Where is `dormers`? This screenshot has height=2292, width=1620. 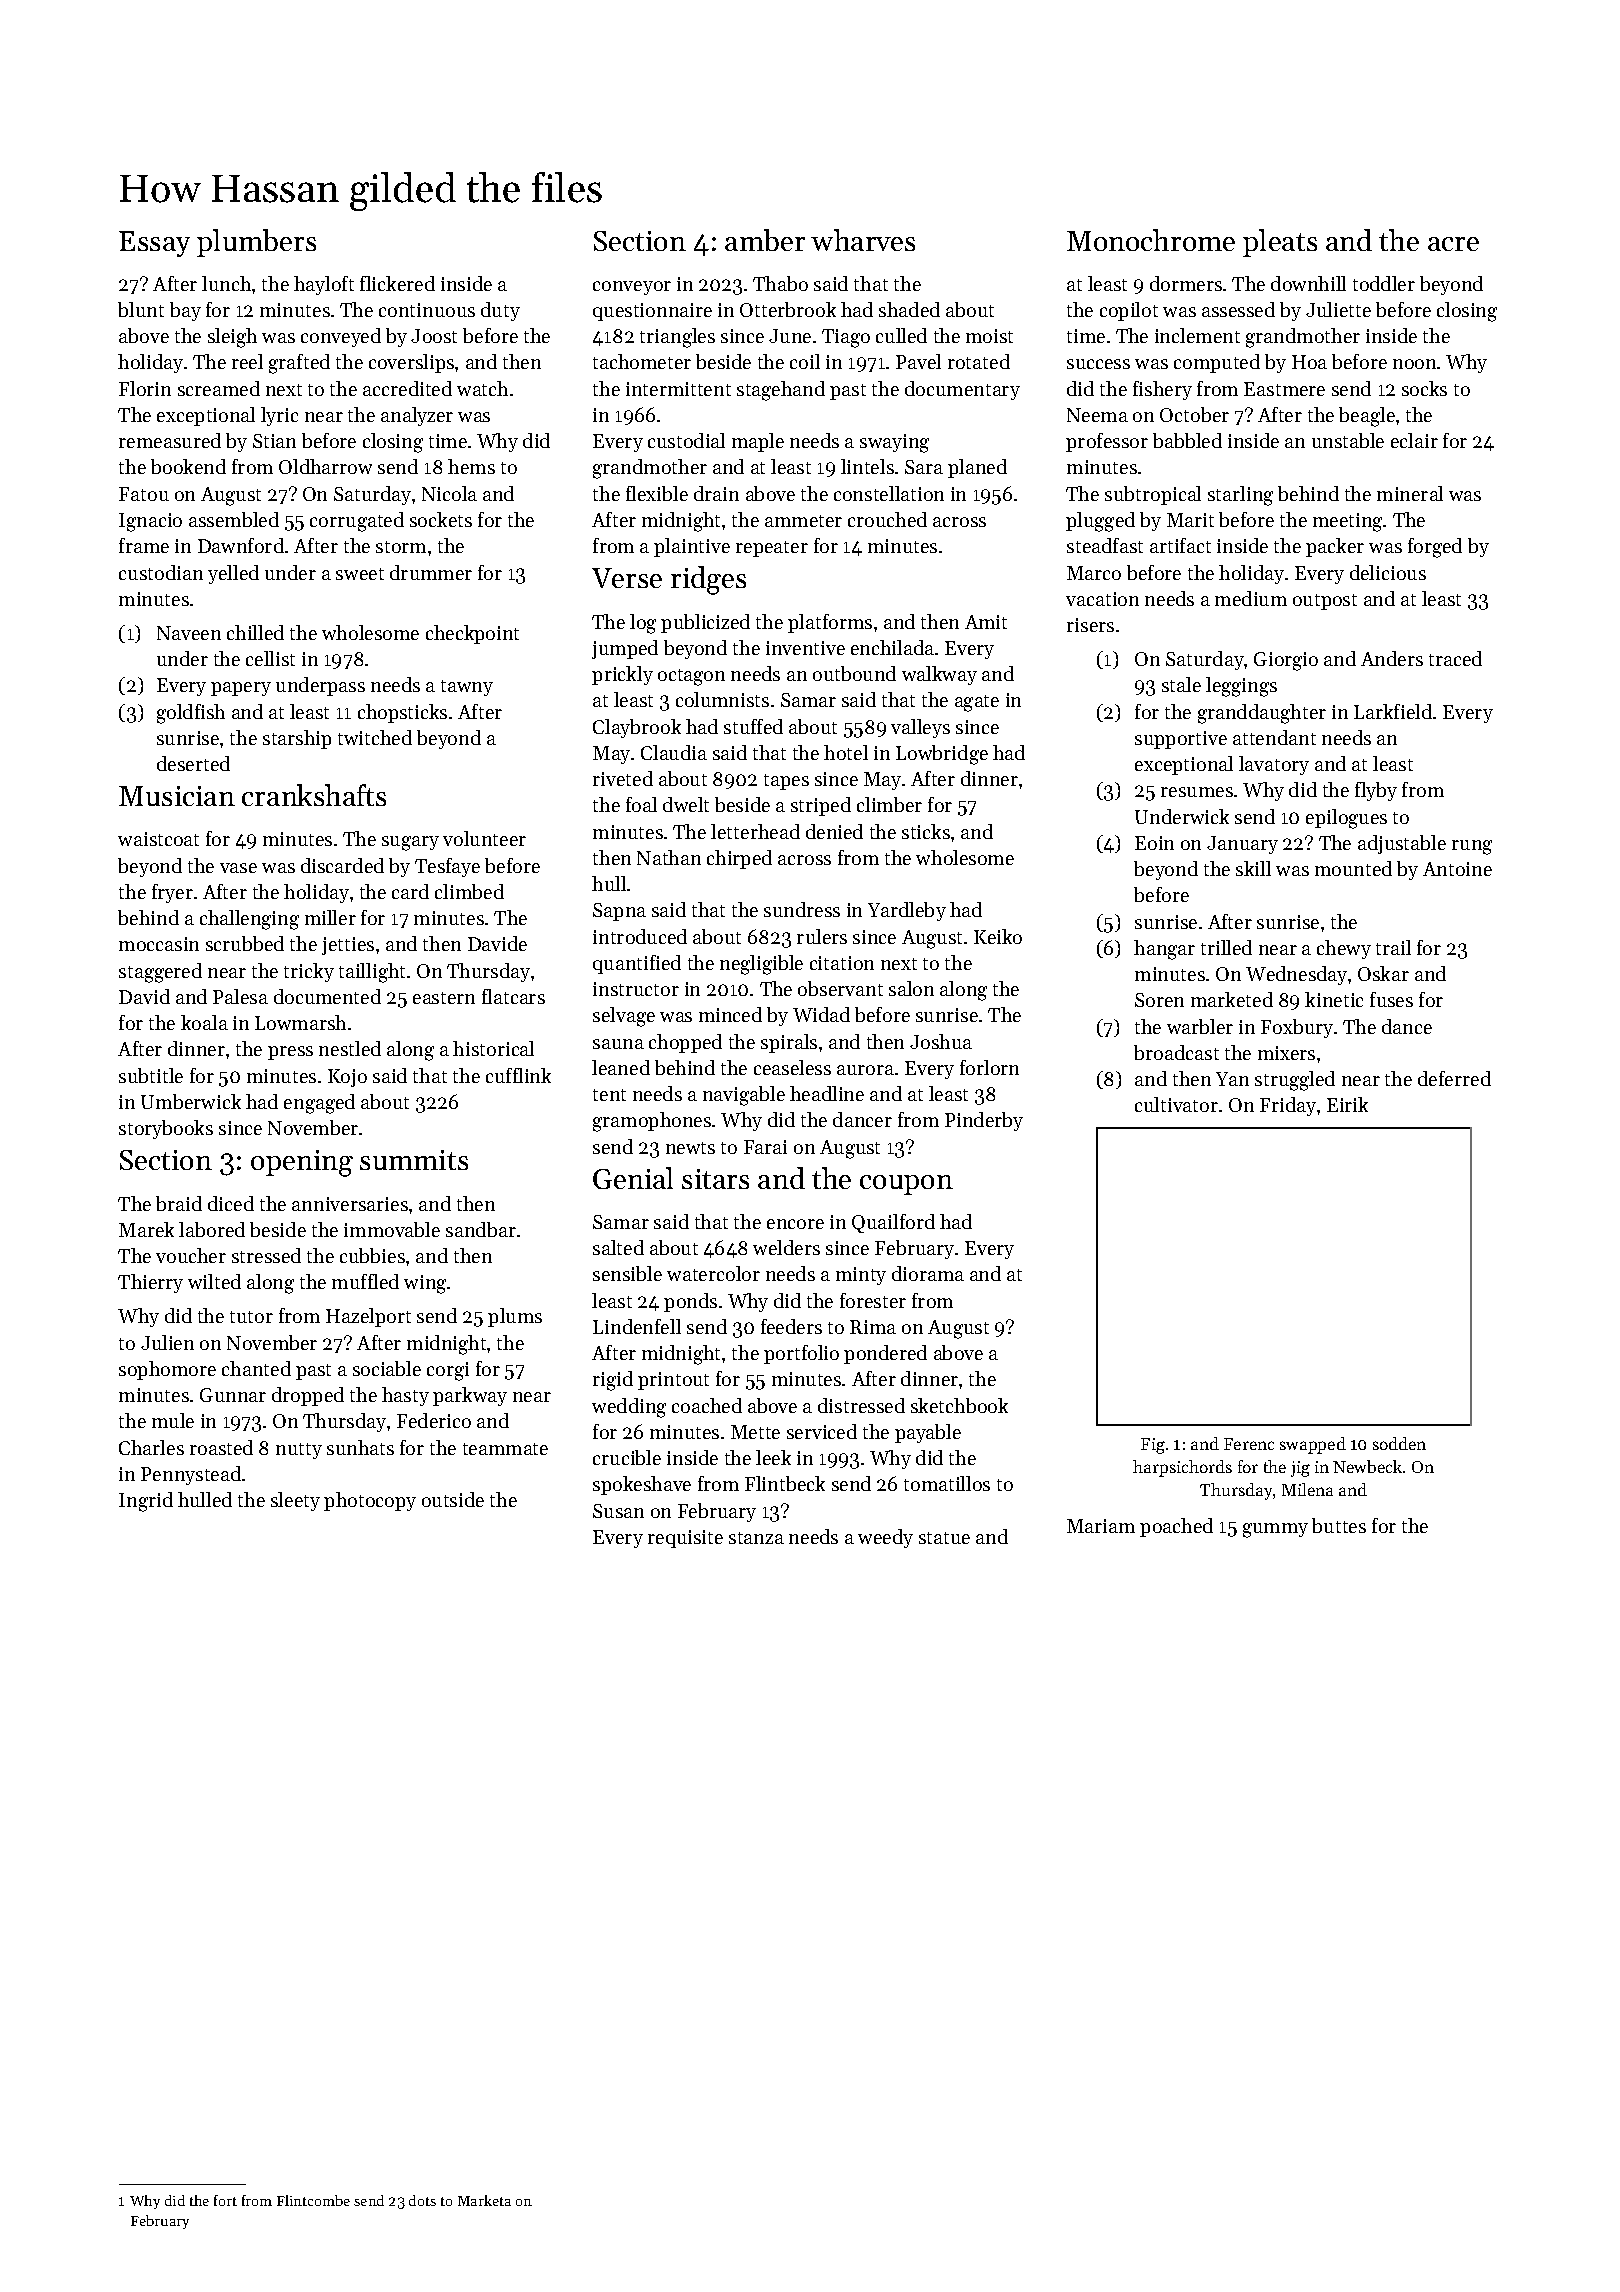 dormers is located at coordinates (1186, 283).
